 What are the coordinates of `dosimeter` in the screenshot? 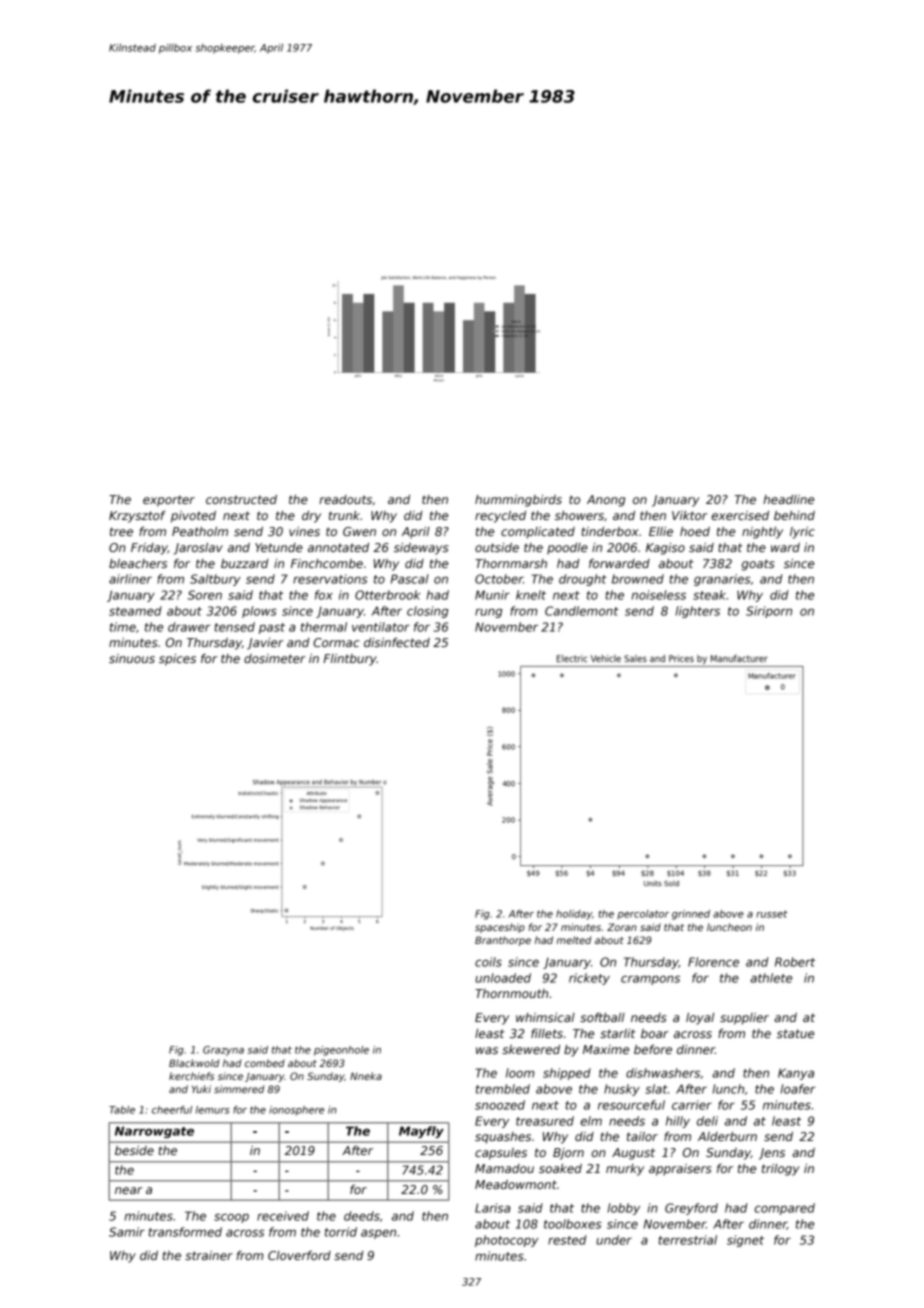 It's located at (275, 658).
